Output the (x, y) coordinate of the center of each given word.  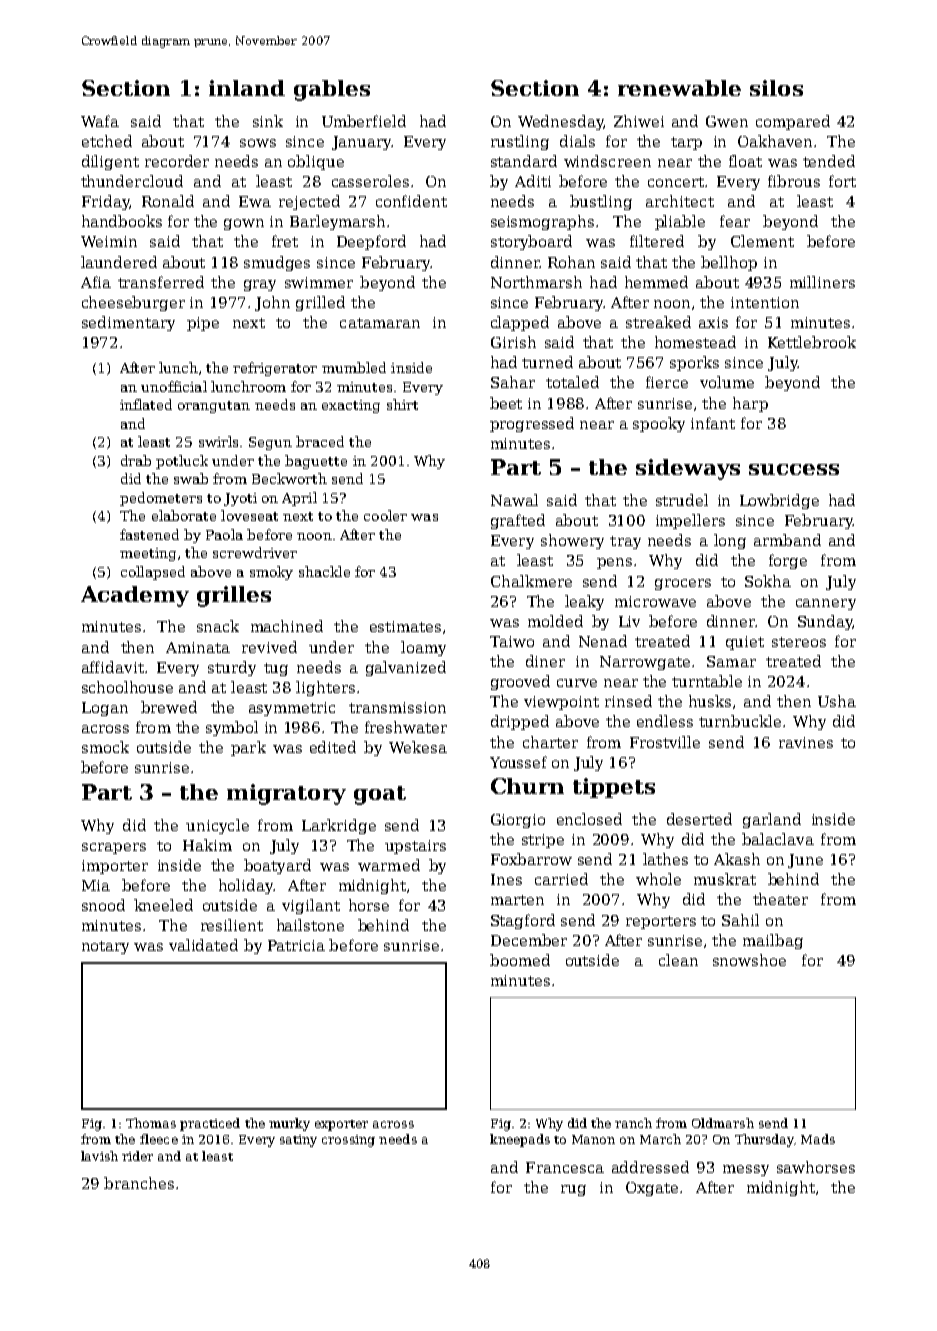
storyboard (531, 242)
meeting (148, 554)
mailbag (773, 941)
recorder (177, 161)
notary (105, 947)
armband (787, 540)
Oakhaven (775, 141)
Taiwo (512, 641)
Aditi (533, 181)
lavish (99, 1156)
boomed (520, 960)
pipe (203, 324)
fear (735, 221)
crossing (348, 1141)
